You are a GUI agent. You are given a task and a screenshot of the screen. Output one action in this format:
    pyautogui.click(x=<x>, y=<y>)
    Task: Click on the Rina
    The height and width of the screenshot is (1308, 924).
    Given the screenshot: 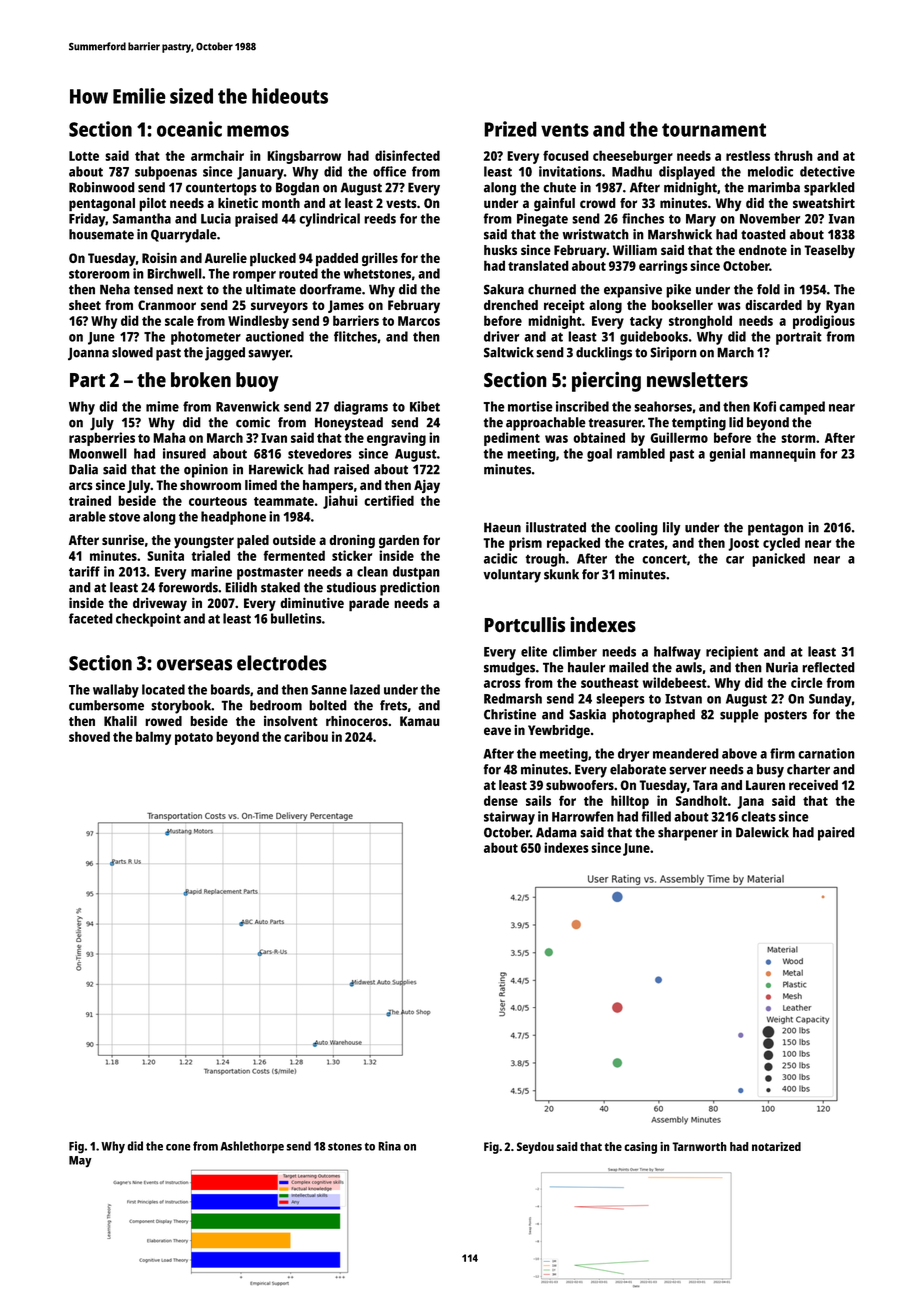 What is the action you would take?
    pyautogui.click(x=389, y=1146)
